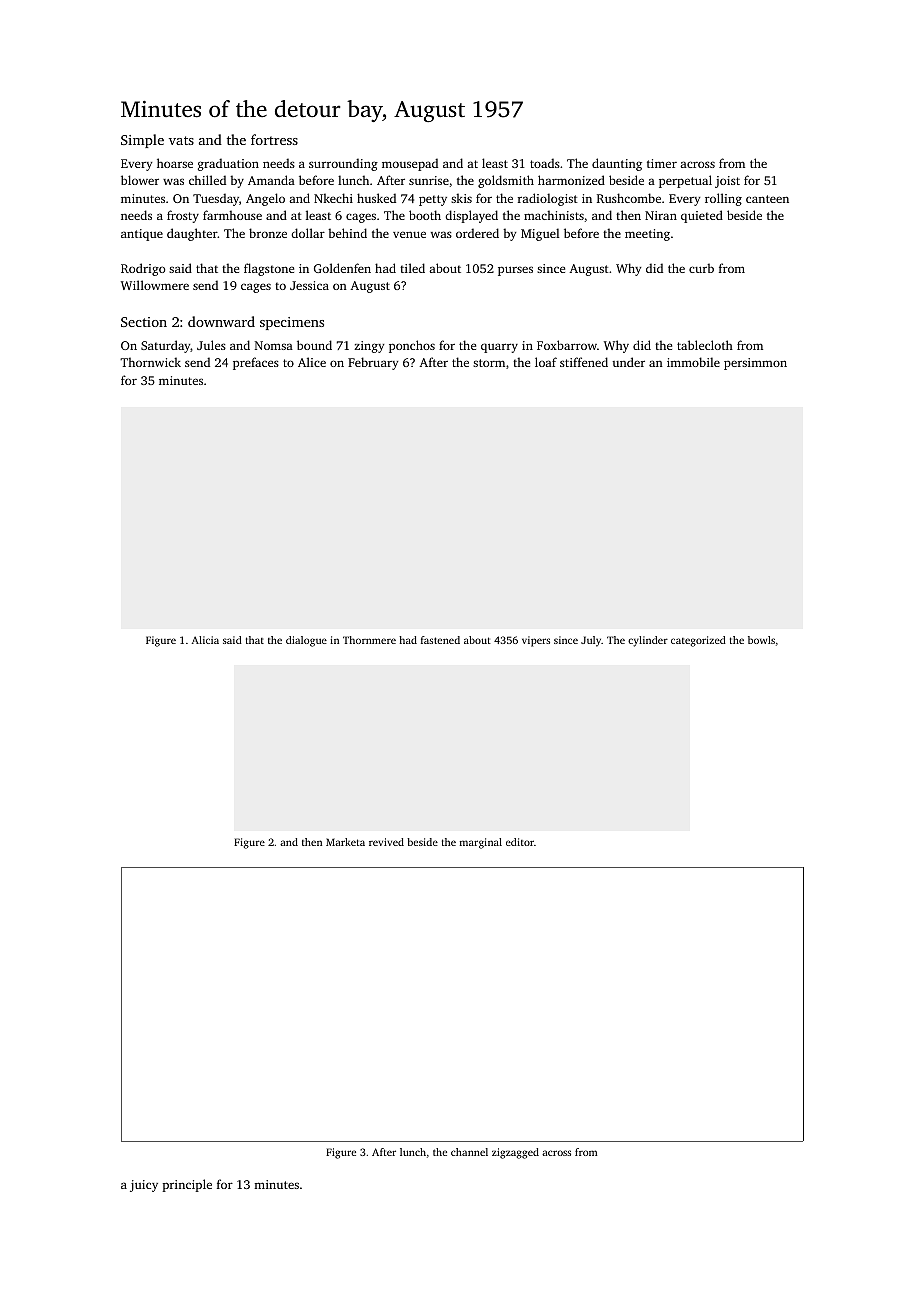 This page has height=1308, width=924. Describe the element at coordinates (520, 842) in the page. I see `editor` at that location.
